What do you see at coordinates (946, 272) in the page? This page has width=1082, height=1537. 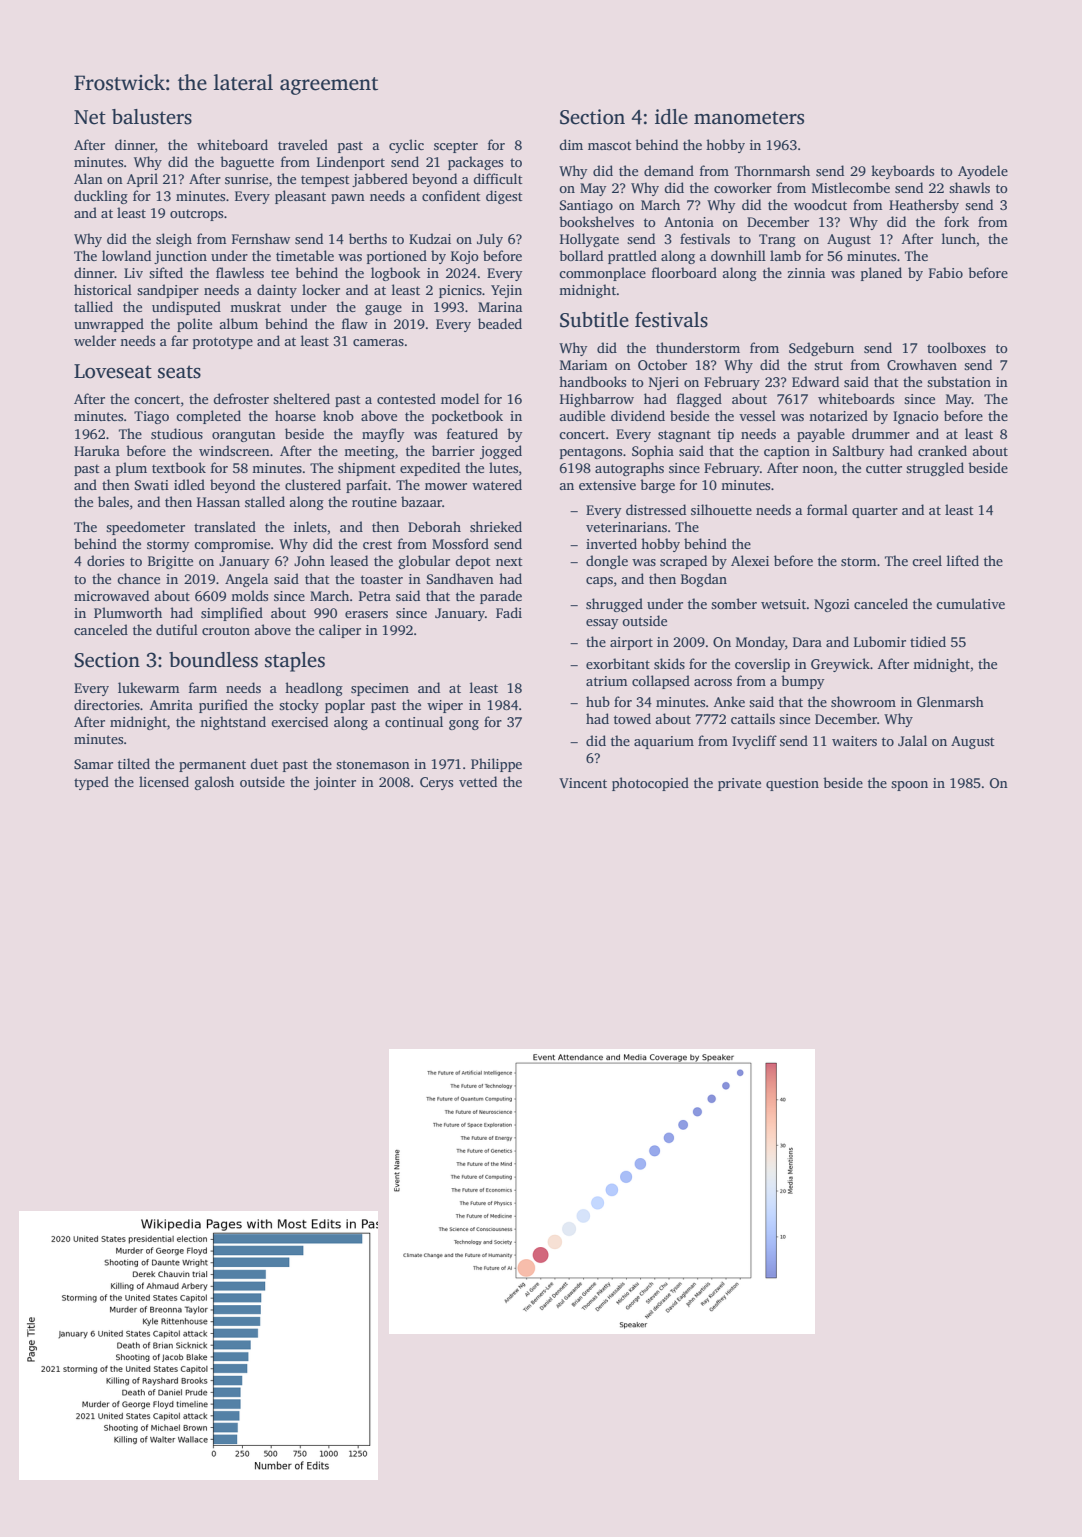 I see `Fabio` at bounding box center [946, 272].
